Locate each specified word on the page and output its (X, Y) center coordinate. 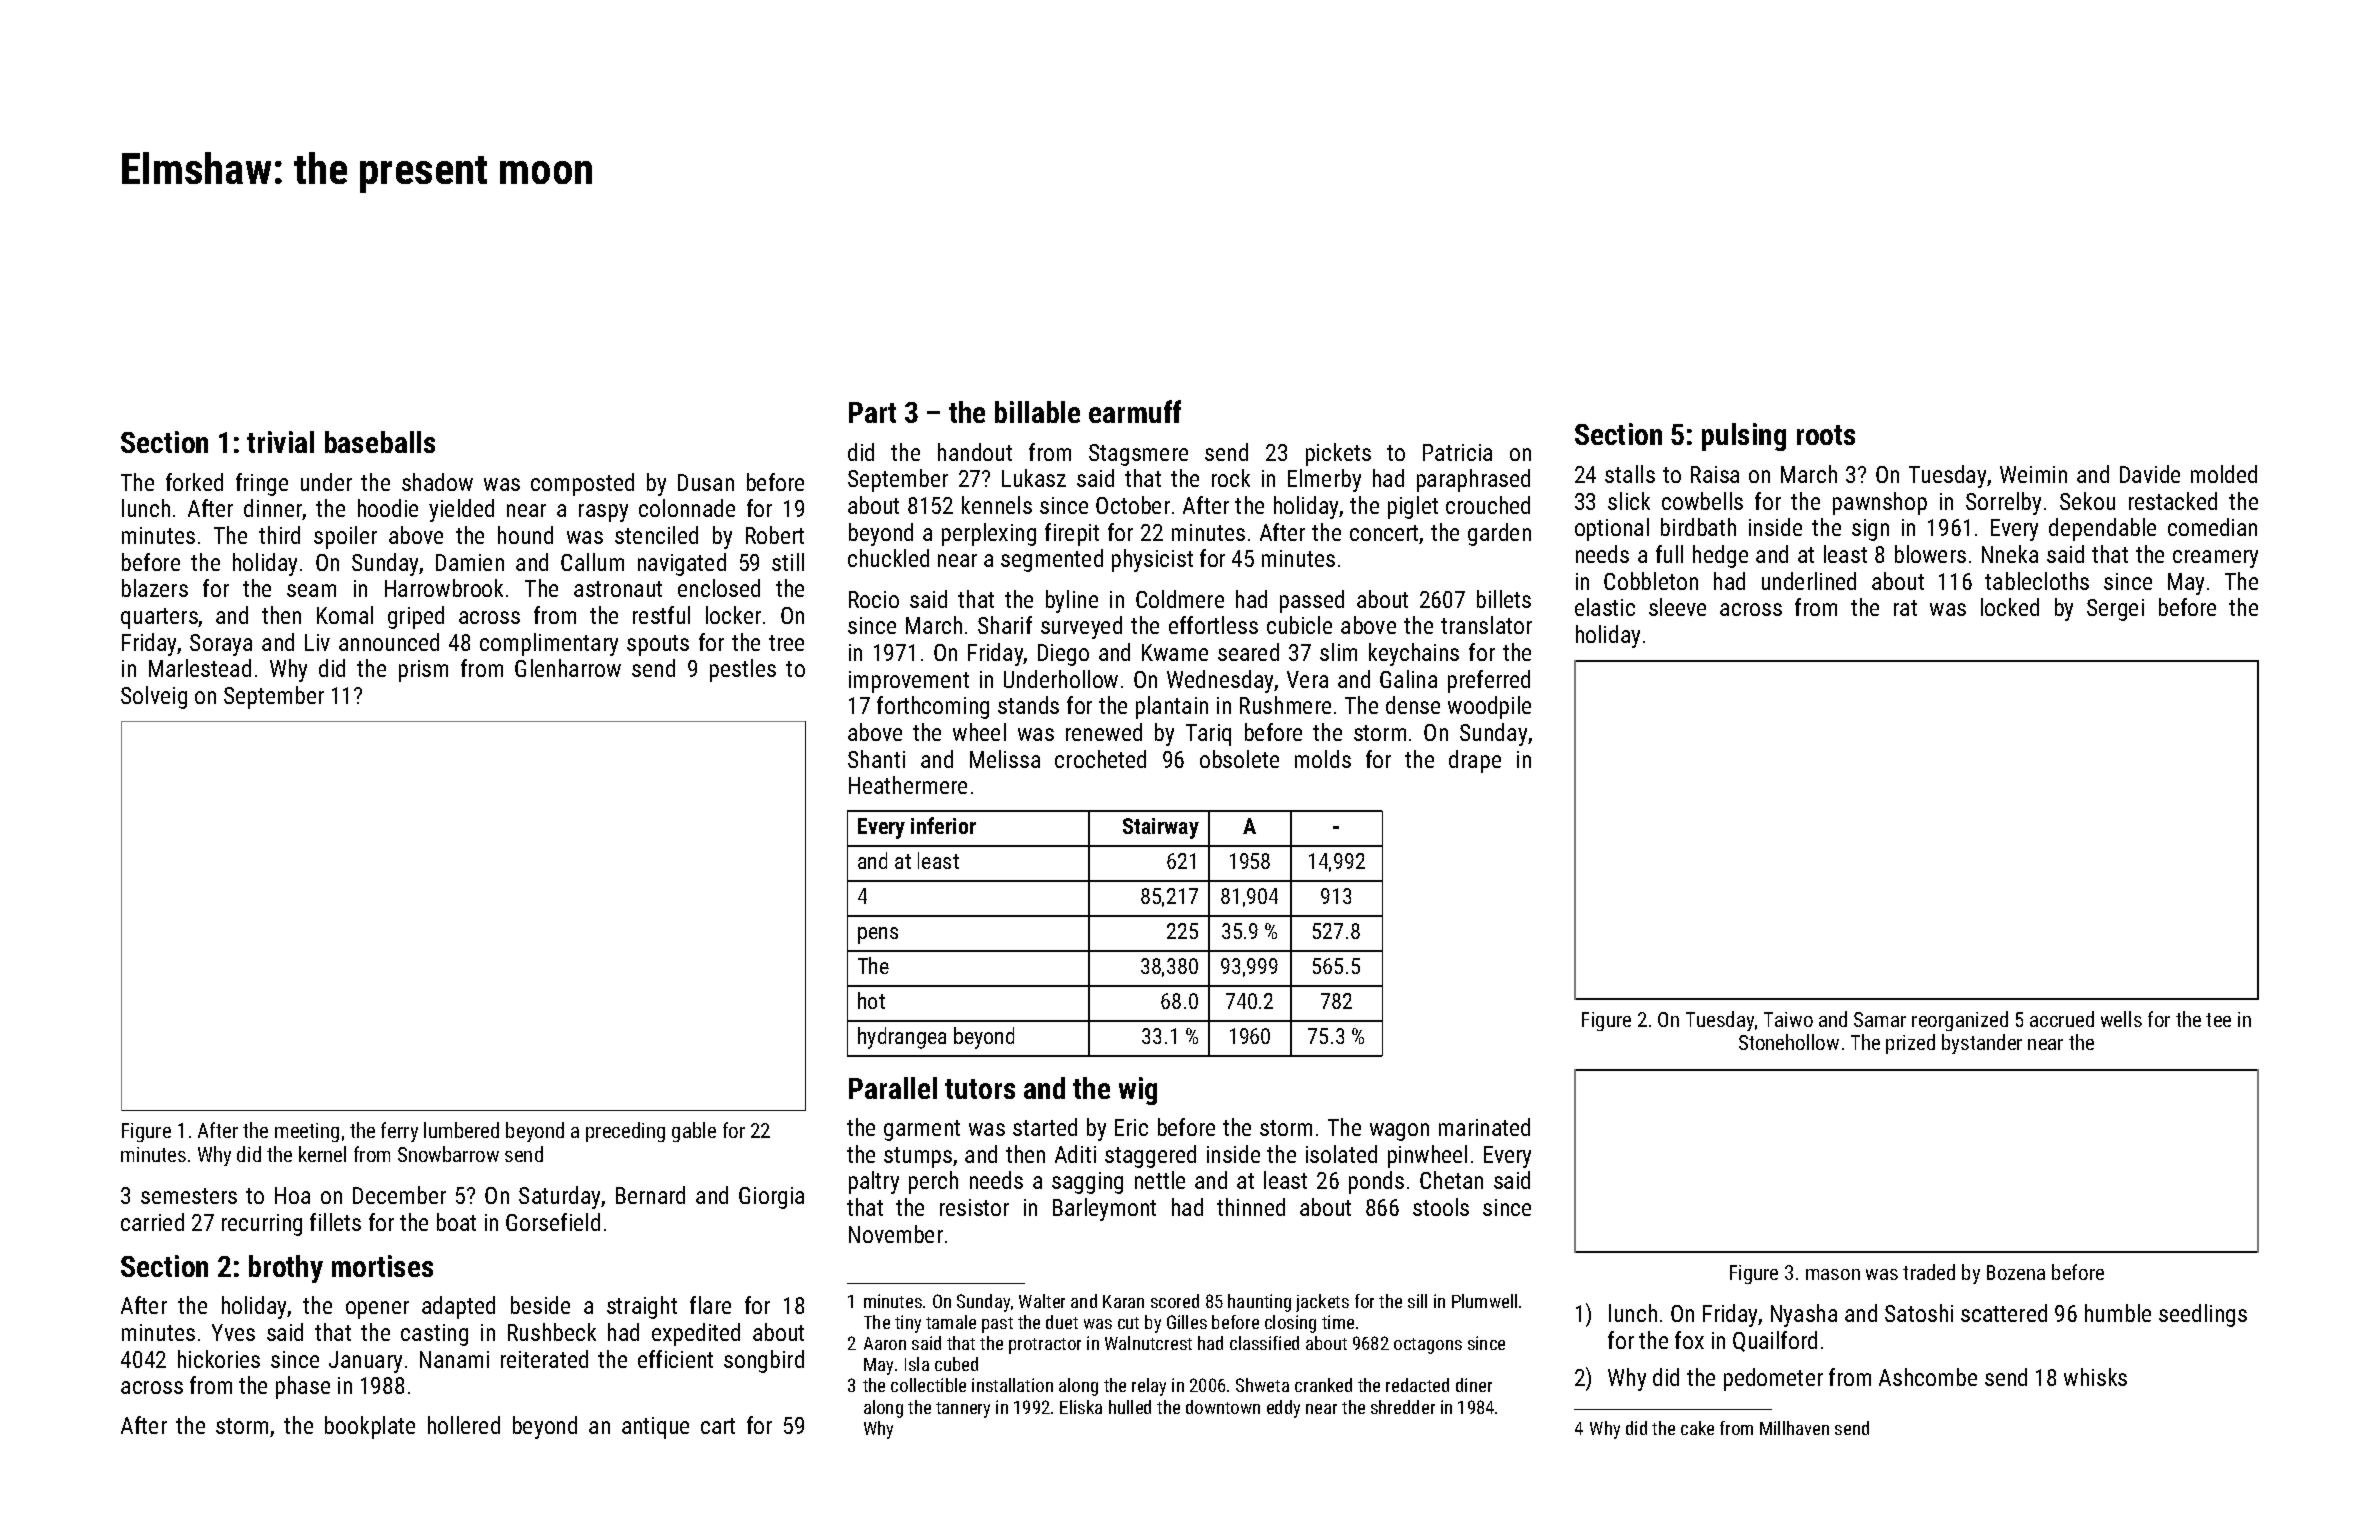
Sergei (2115, 610)
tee (2218, 1020)
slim (1338, 652)
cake (1697, 1428)
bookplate (370, 1427)
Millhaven (1794, 1428)
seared (1248, 652)
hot (871, 1000)
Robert (775, 535)
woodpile (1489, 707)
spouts (658, 645)
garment (922, 1130)
